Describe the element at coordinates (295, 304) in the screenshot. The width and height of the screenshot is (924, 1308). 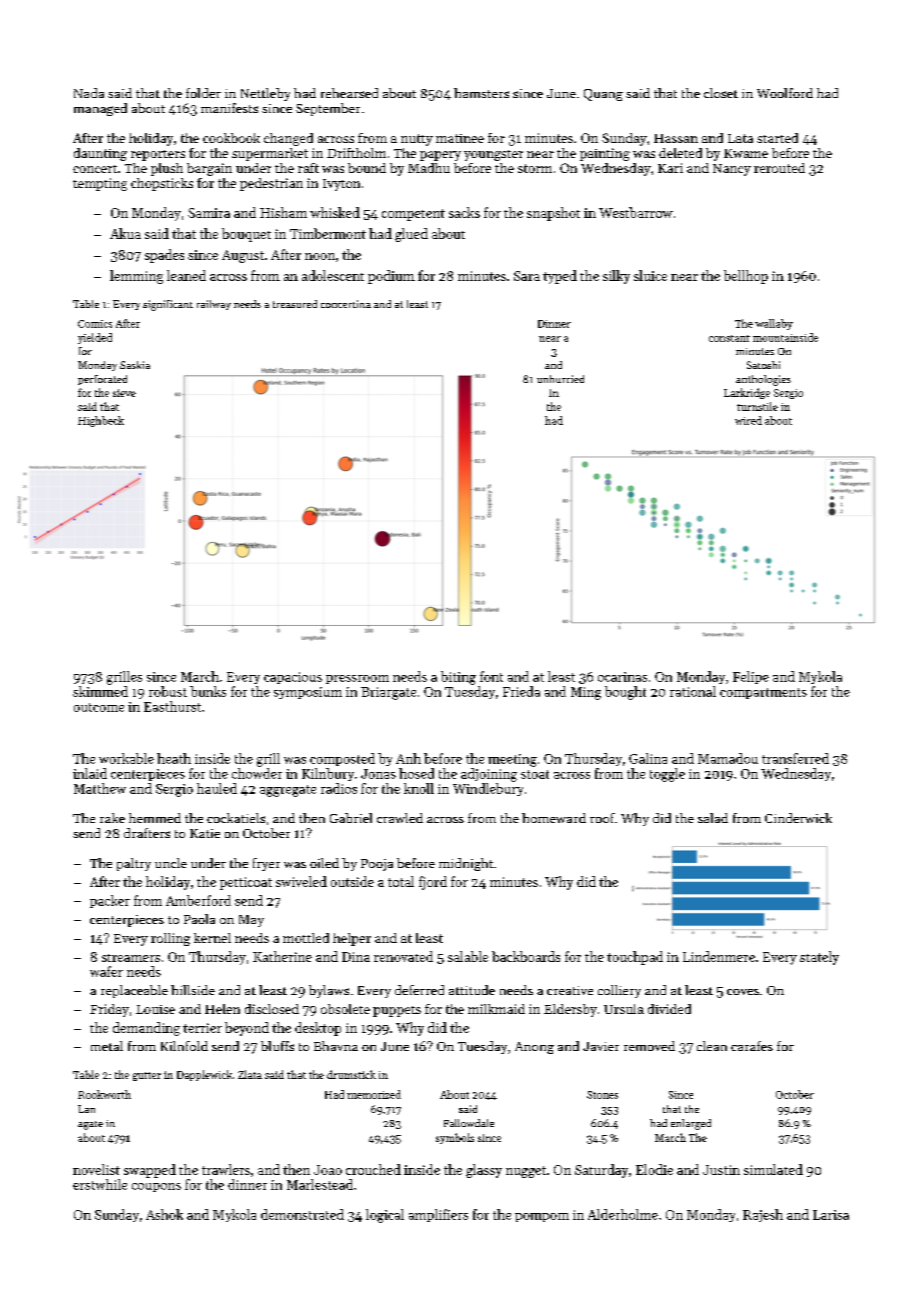
I see `treasured` at that location.
